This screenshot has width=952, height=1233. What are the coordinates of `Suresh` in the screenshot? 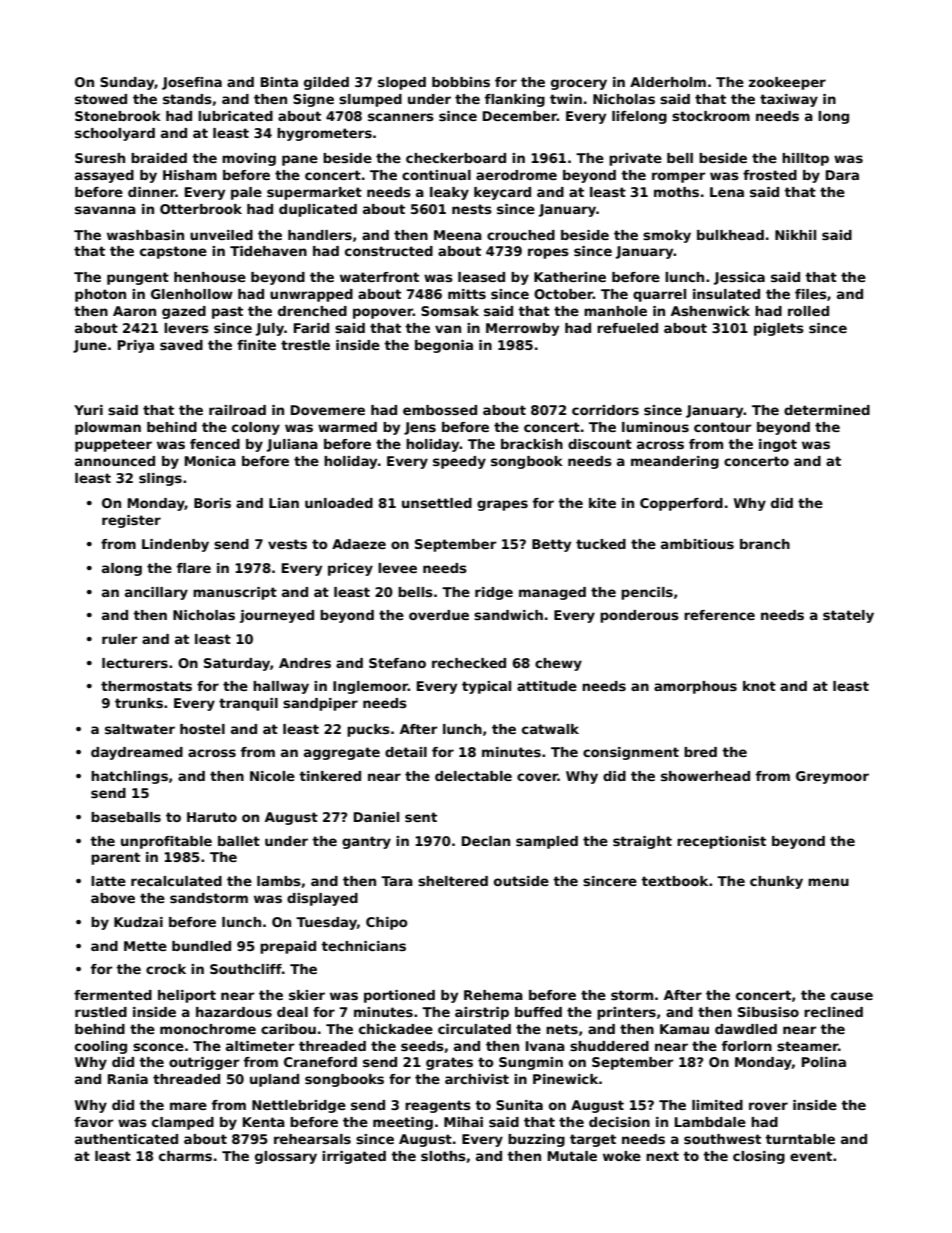 It's located at (100, 158).
